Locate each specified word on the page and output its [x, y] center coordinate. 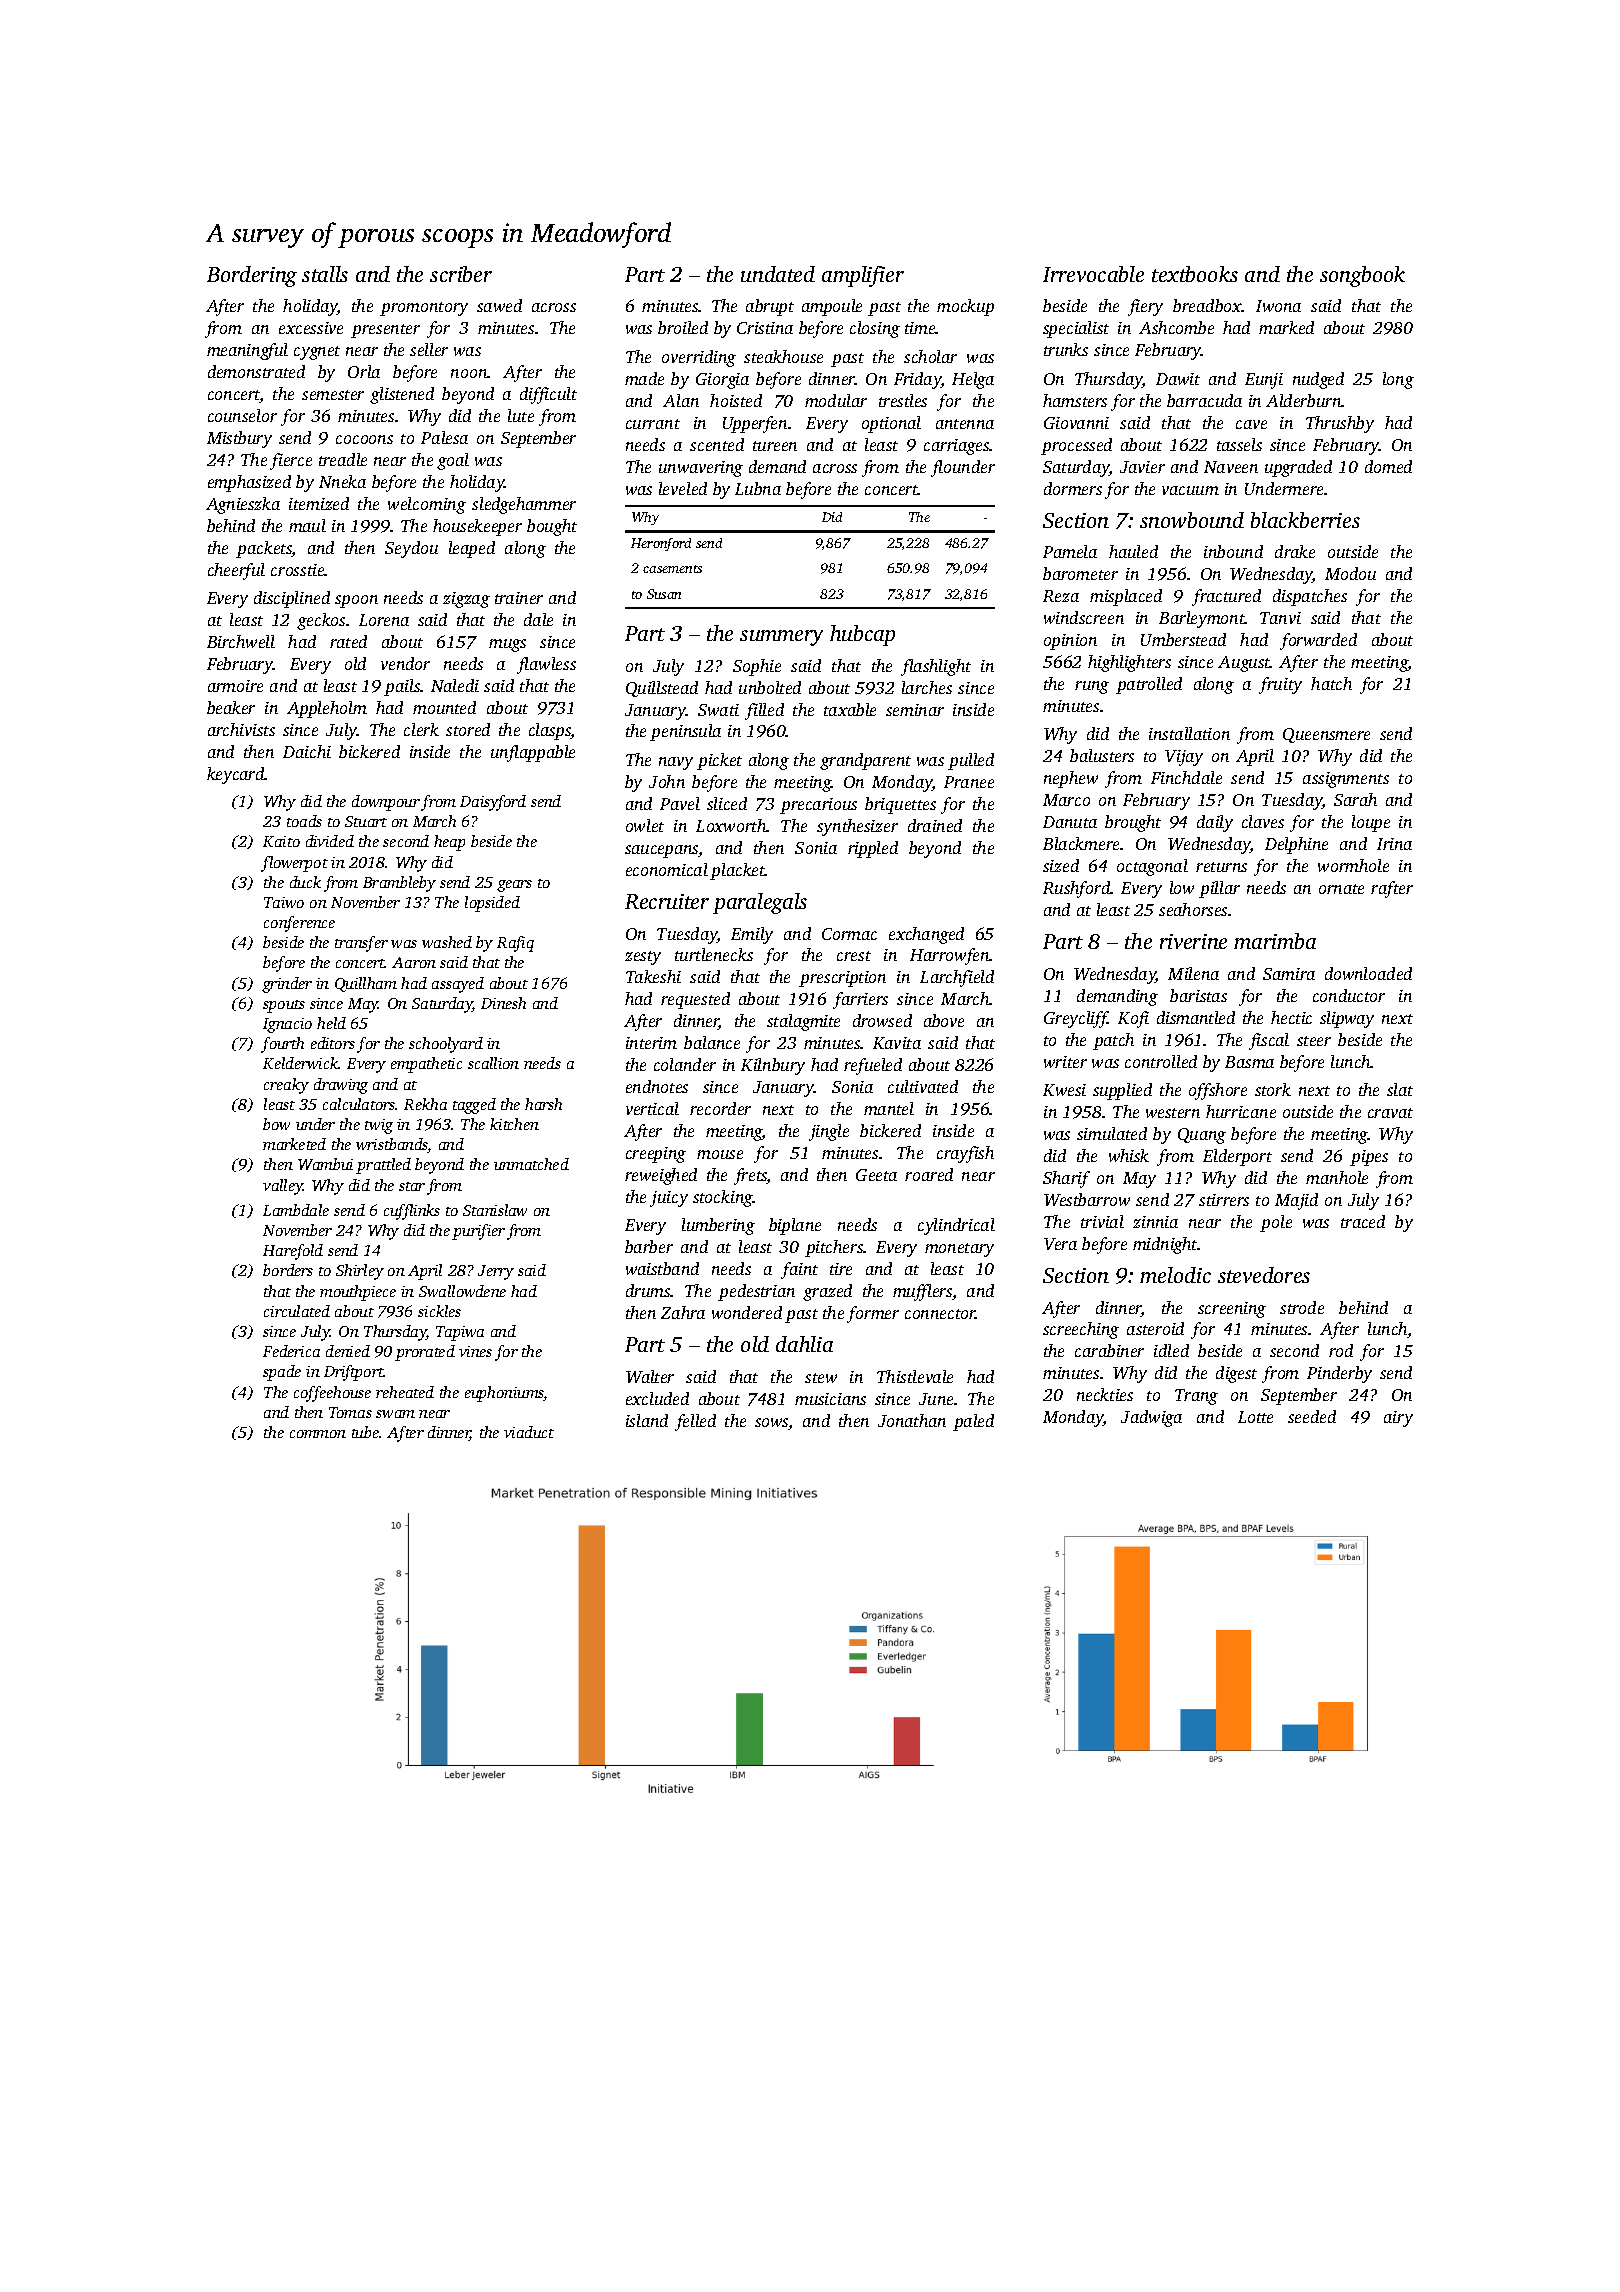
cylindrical [956, 1226]
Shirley [360, 1272]
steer [1314, 1041]
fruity [1280, 685]
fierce [291, 461]
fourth [282, 1045]
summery [781, 638]
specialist [1076, 329]
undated [778, 274]
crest [854, 956]
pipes [1369, 1158]
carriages [957, 447]
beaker [231, 707]
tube [366, 1432]
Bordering [252, 276]
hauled [1133, 551]
